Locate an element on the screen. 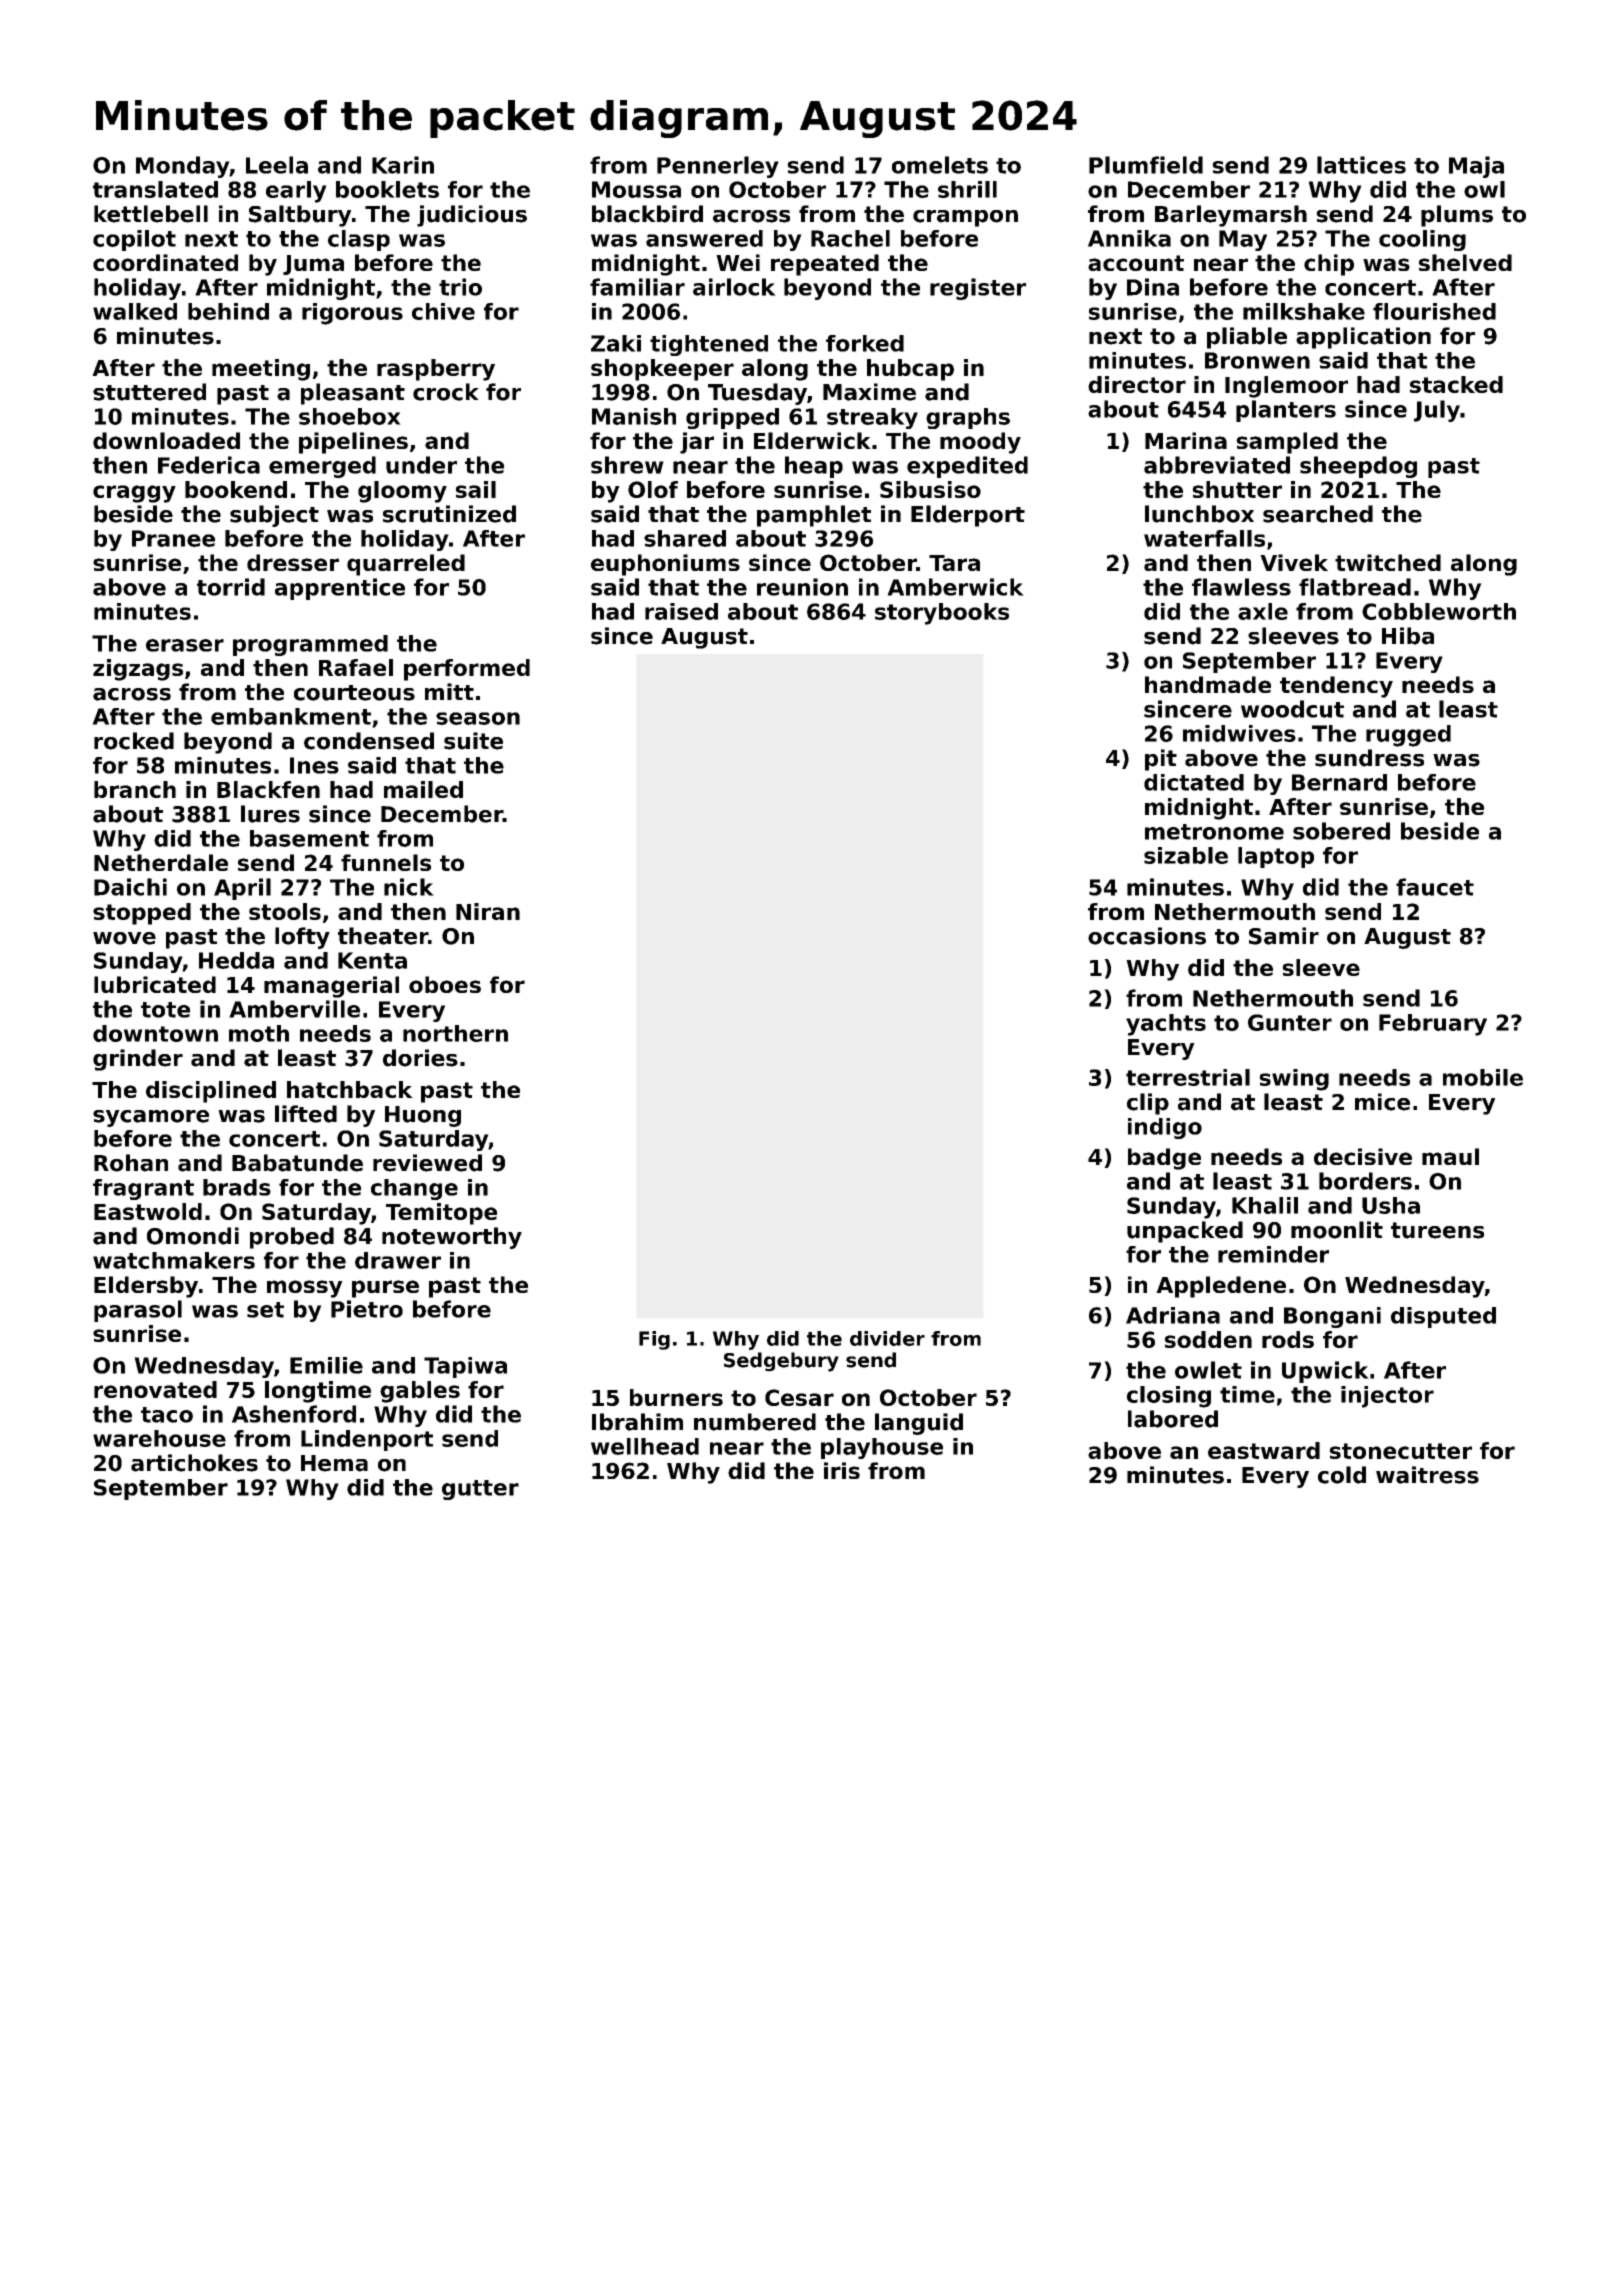 The height and width of the screenshot is (2292, 1620). parasol is located at coordinates (138, 1311).
